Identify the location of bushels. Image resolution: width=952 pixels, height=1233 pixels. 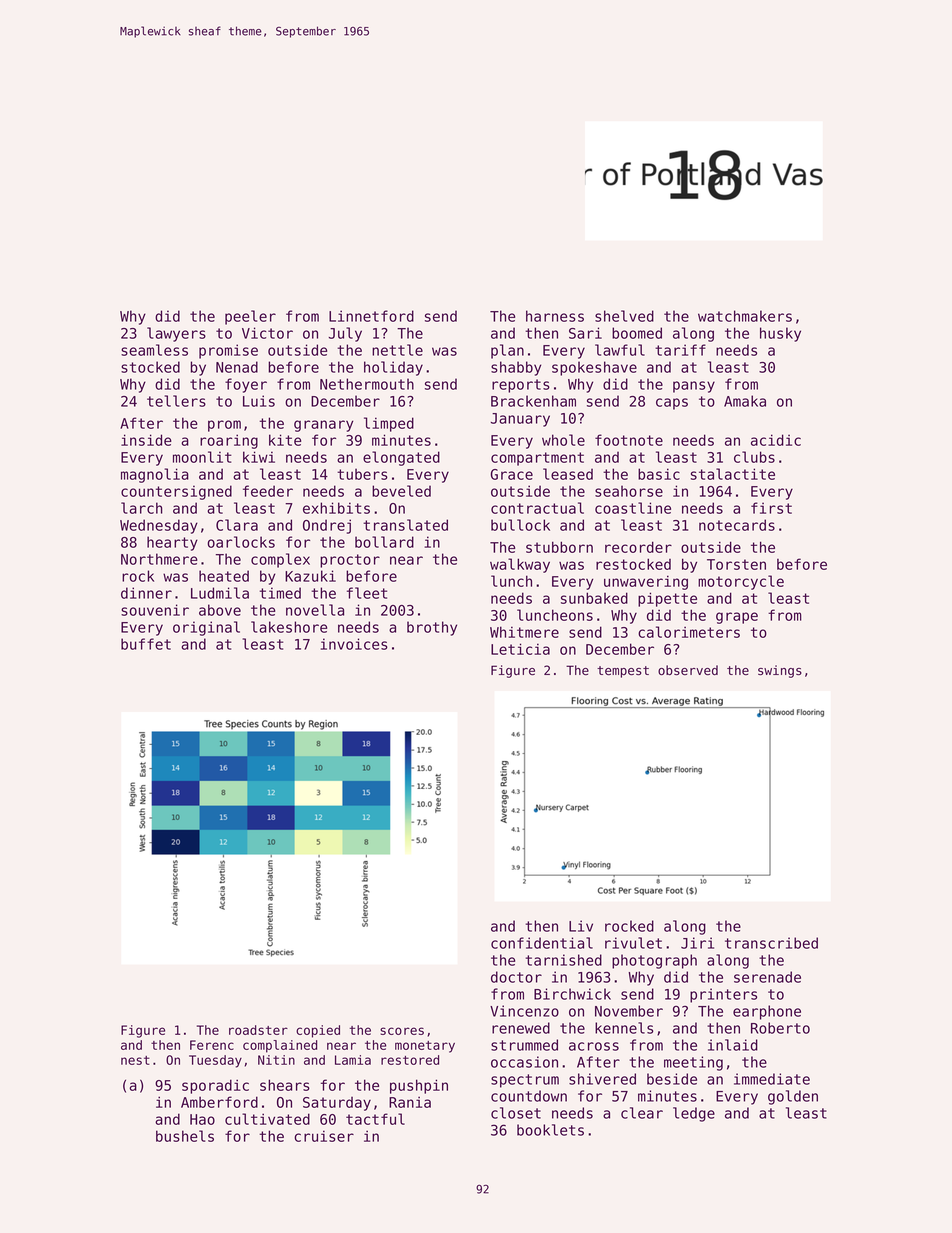
(185, 1136).
